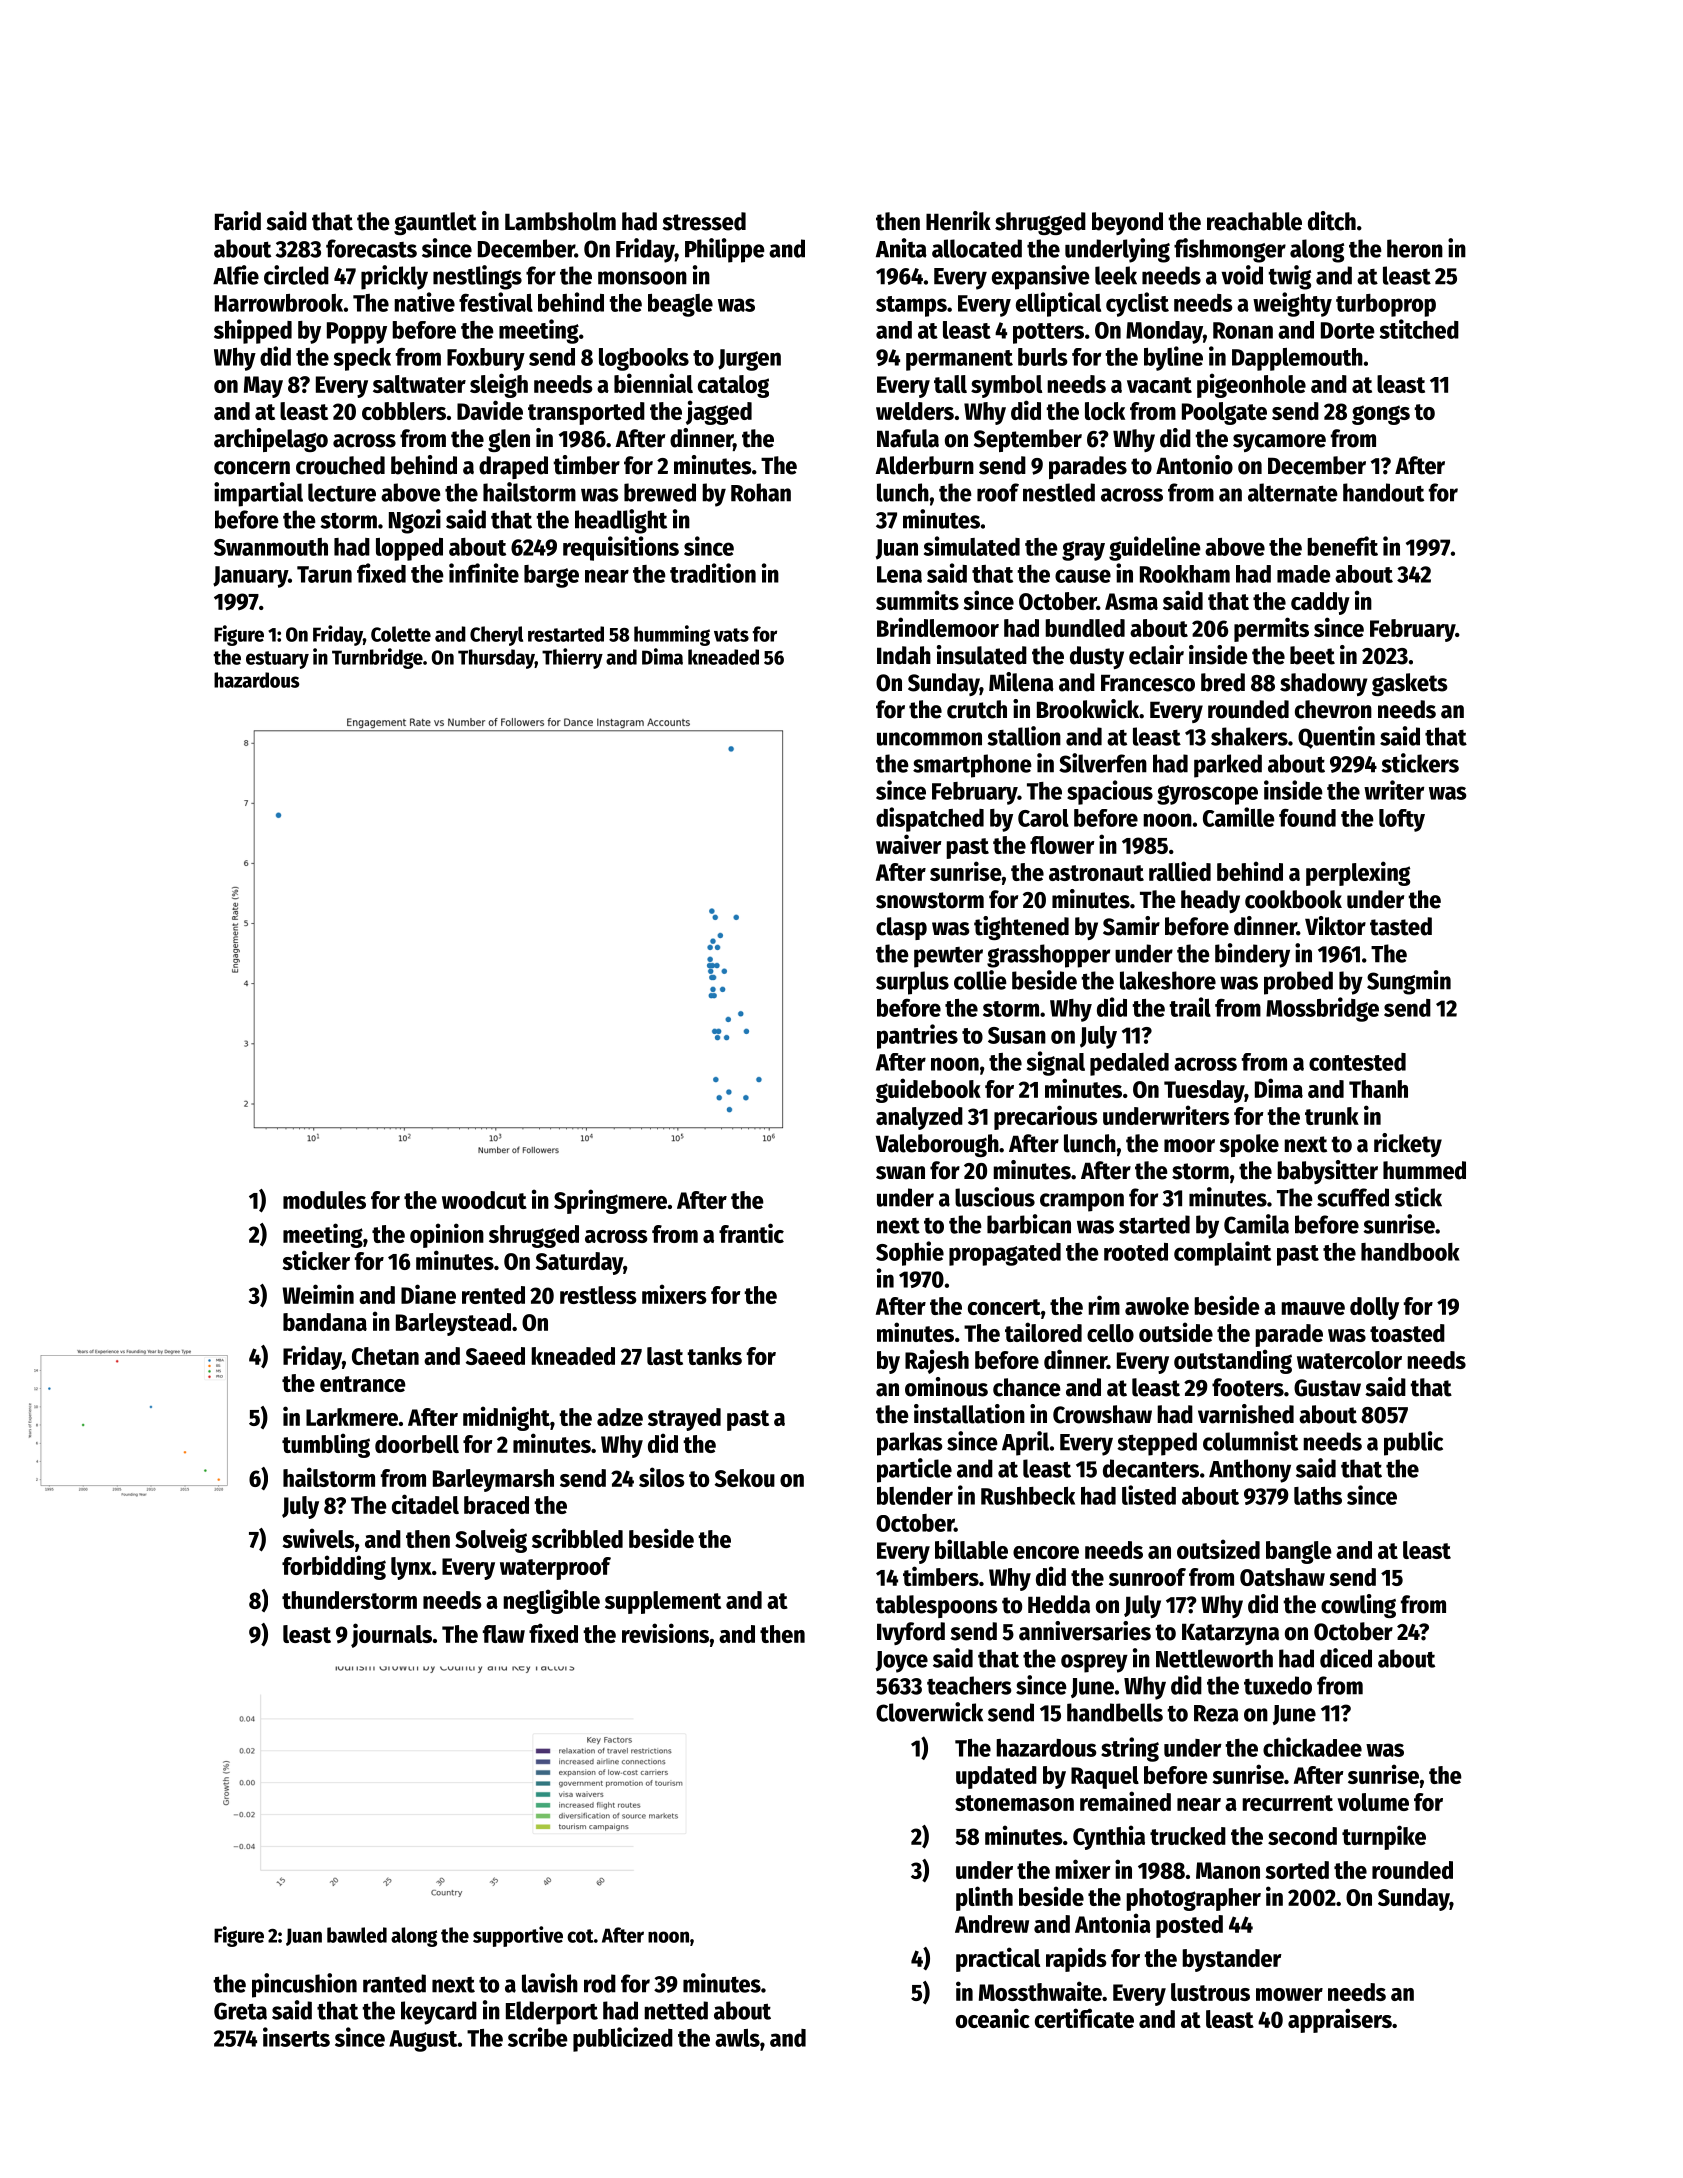 The height and width of the screenshot is (2178, 1683). What do you see at coordinates (277, 660) in the screenshot?
I see `estuary` at bounding box center [277, 660].
